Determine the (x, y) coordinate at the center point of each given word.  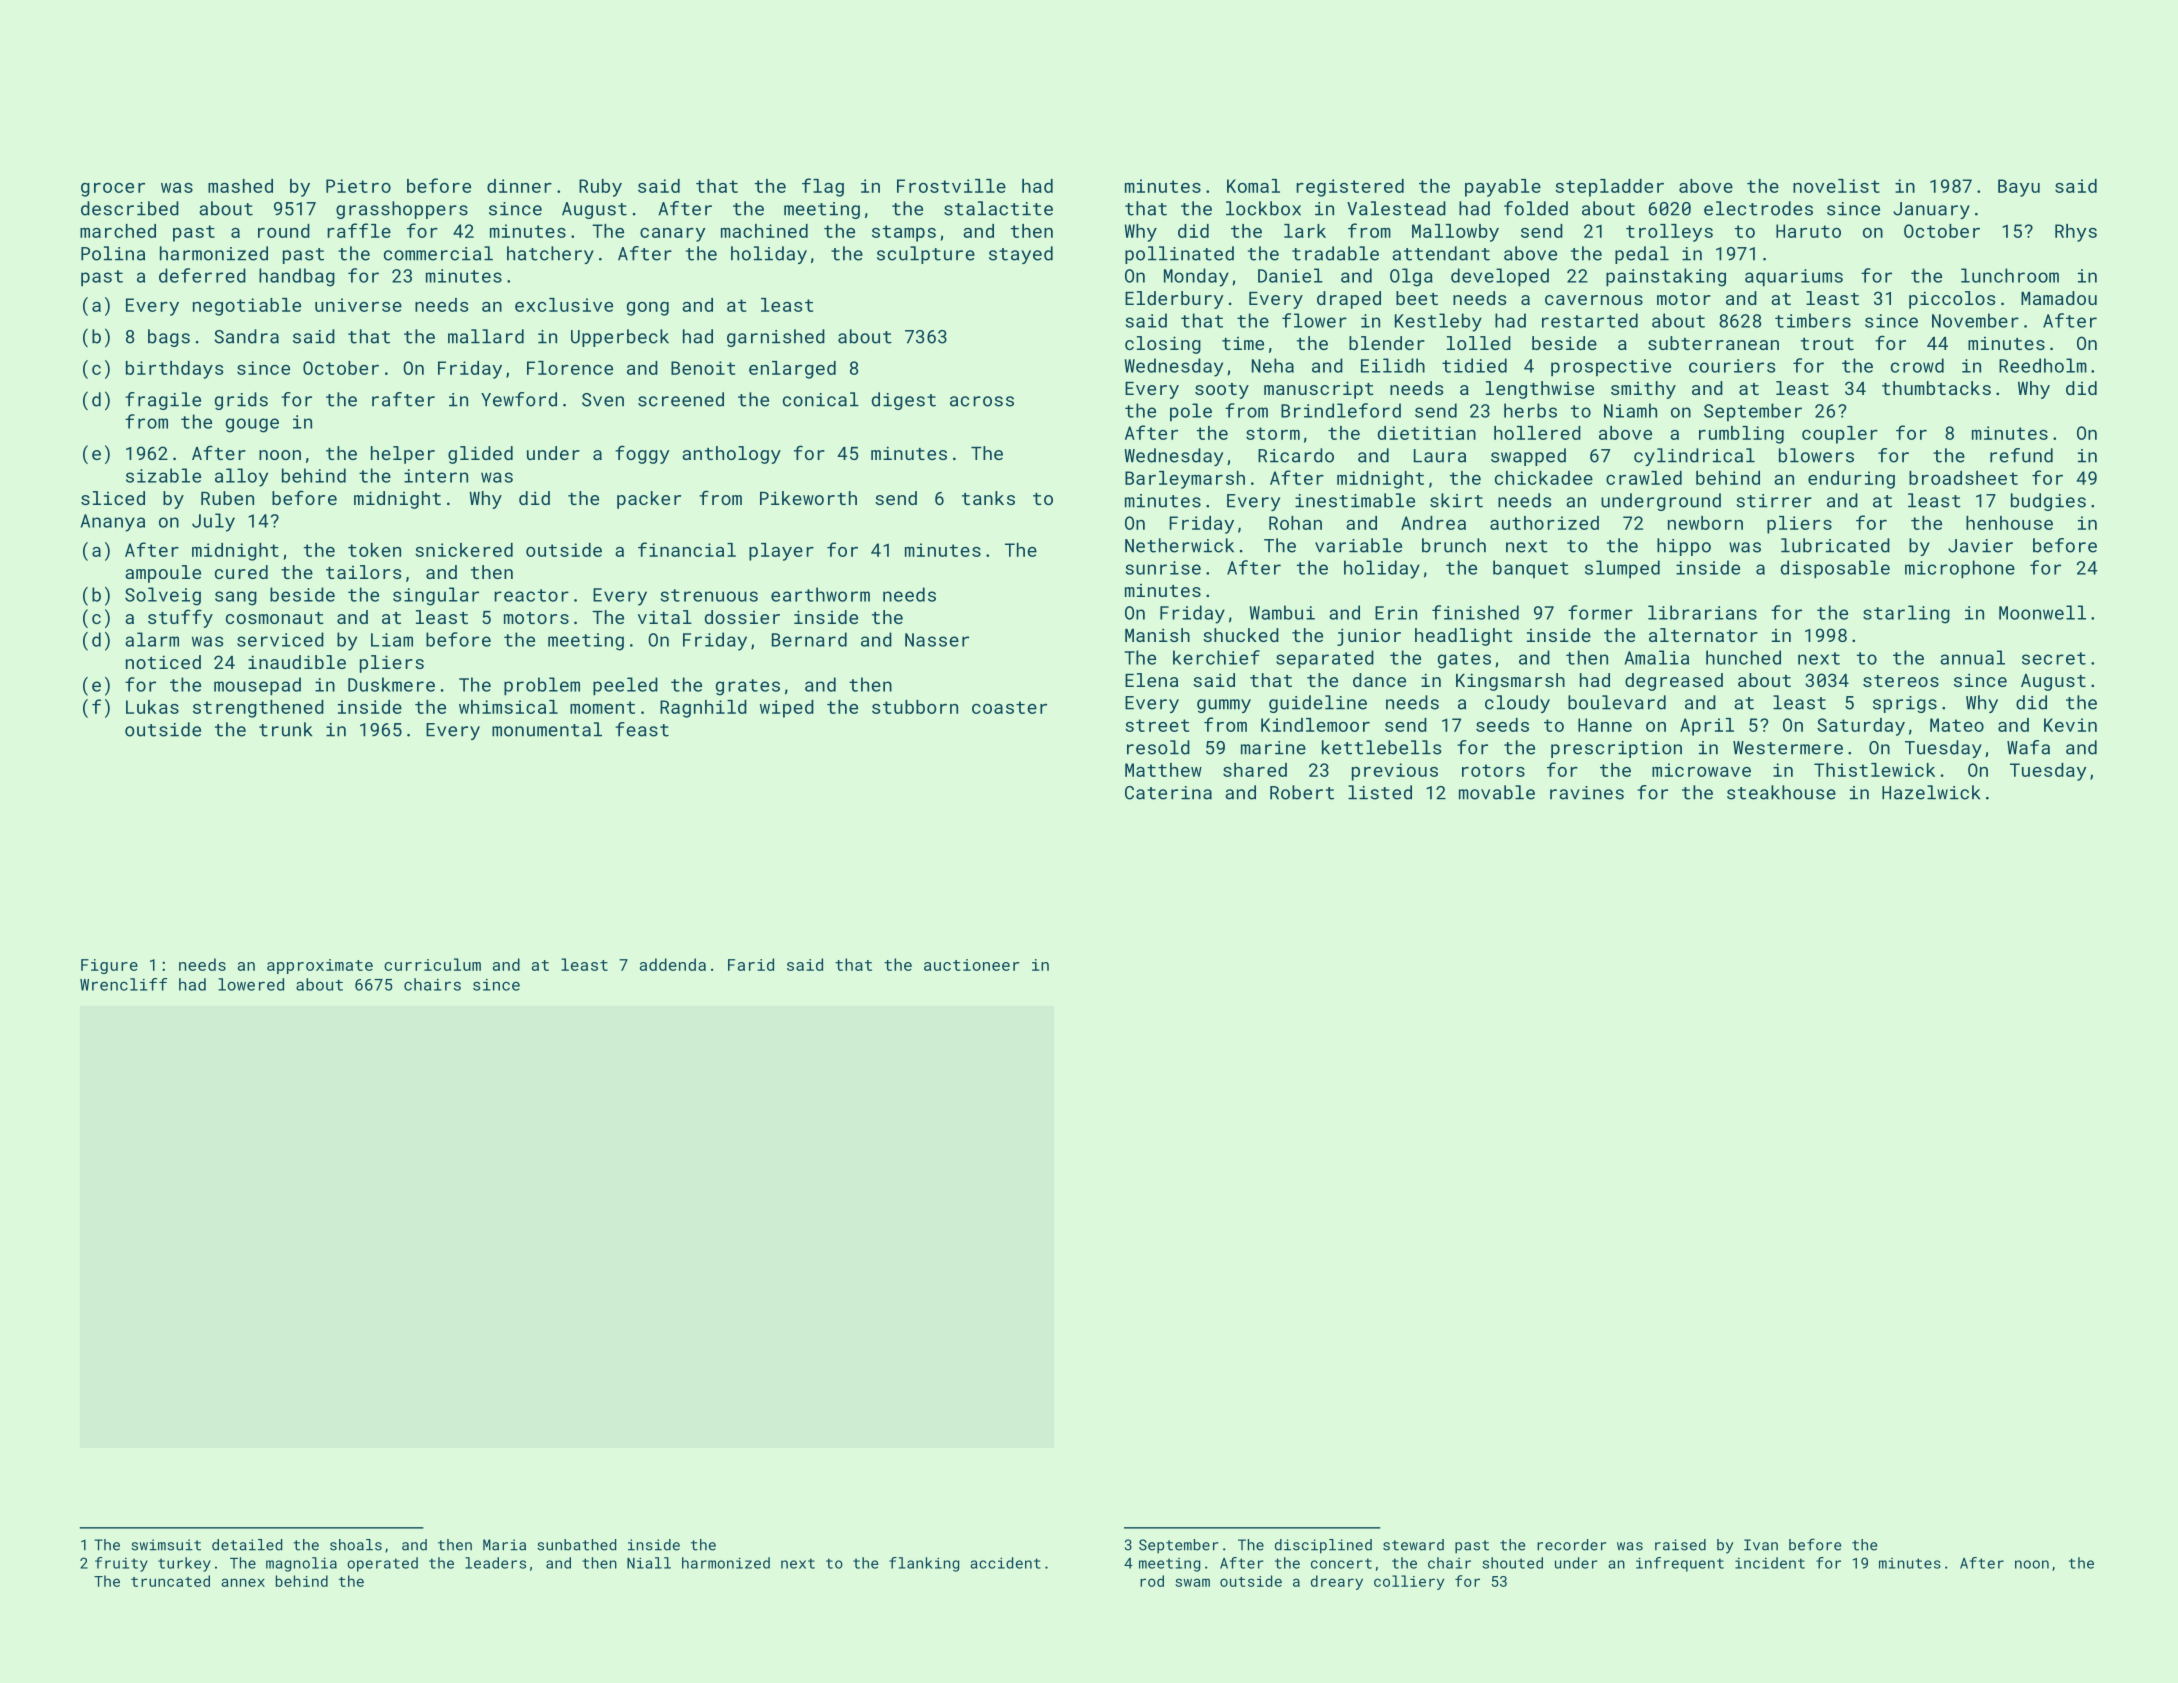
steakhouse (1781, 792)
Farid (751, 964)
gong (648, 309)
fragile (163, 401)
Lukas (152, 707)
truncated (170, 1581)
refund (2021, 455)
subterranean (1713, 343)
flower (1314, 320)
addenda (673, 964)
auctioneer (971, 965)
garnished (776, 338)
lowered (251, 984)
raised (1680, 1545)
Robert (1302, 792)
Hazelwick (1931, 792)
